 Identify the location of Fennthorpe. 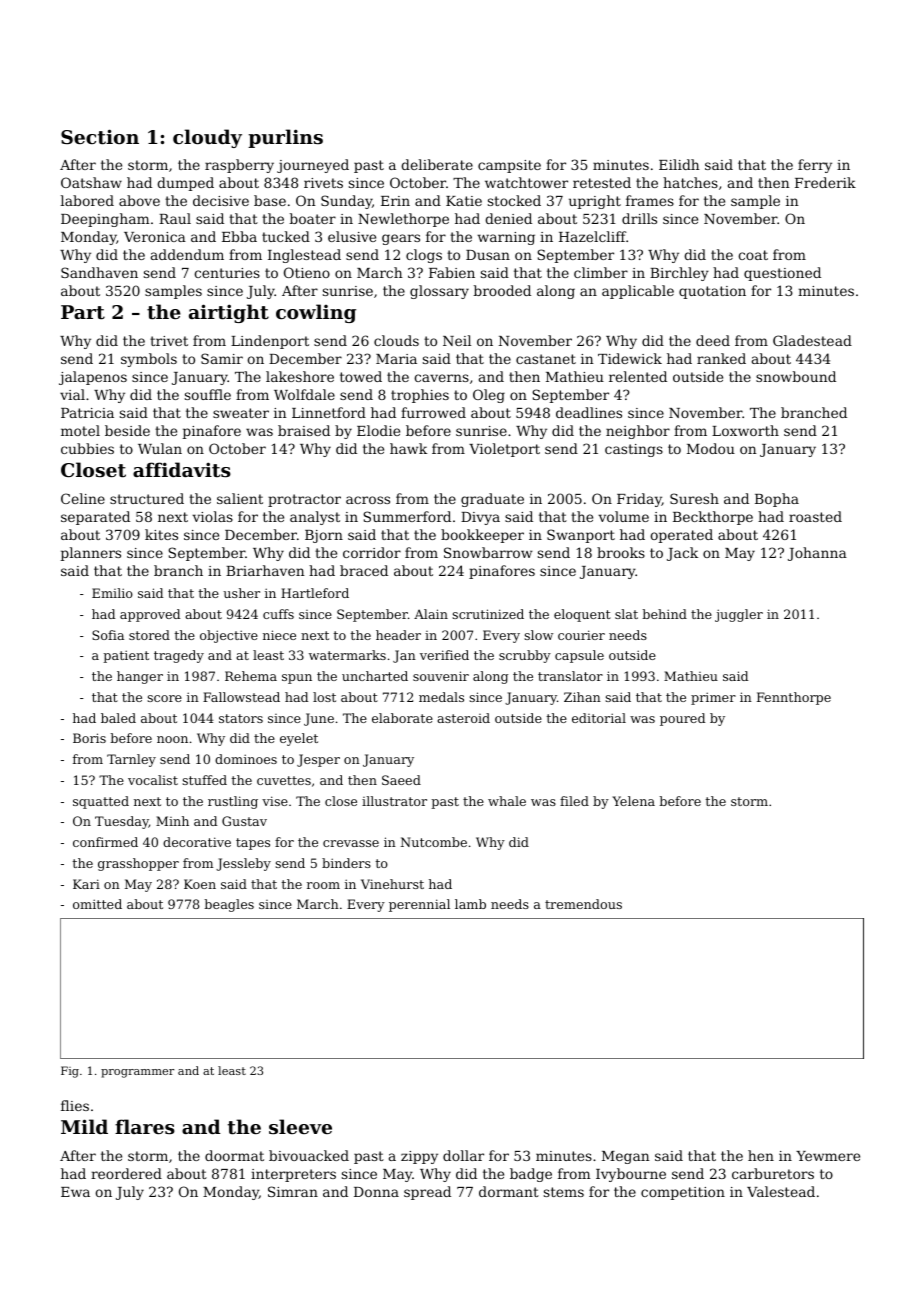
(794, 698).
